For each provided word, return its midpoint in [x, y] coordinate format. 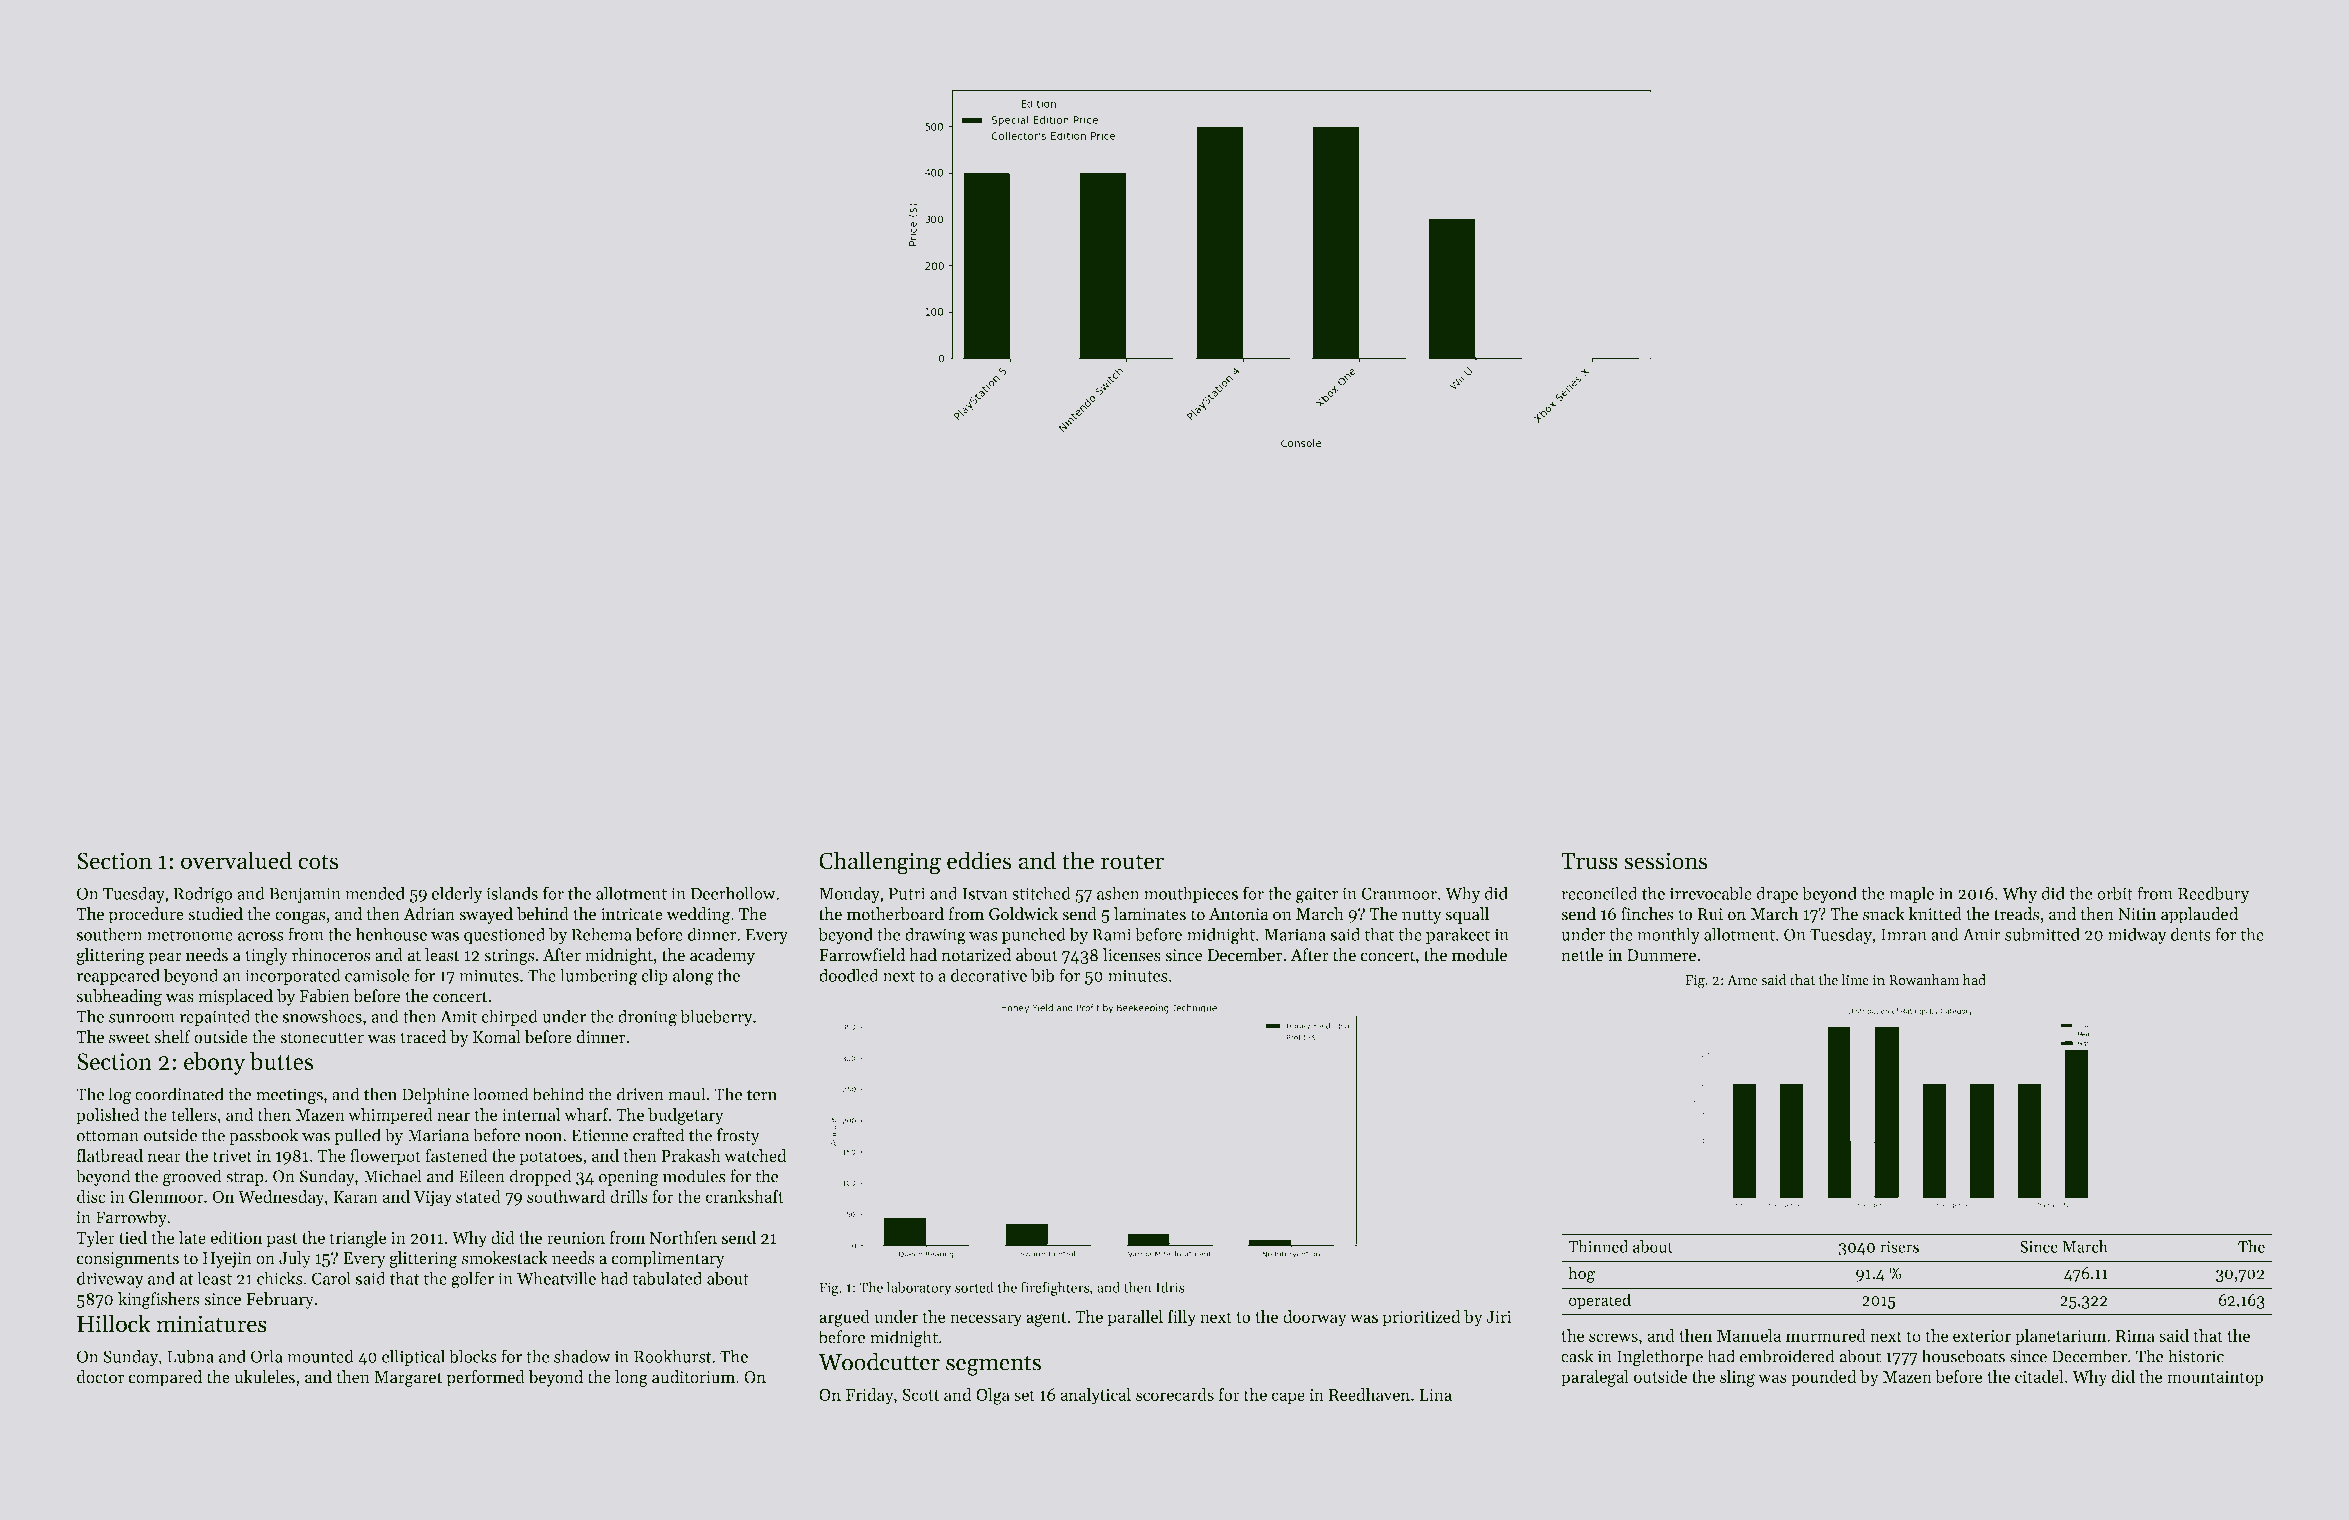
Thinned [1598, 1246]
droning [647, 1018]
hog [1582, 1275]
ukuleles [265, 1376]
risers [1899, 1247]
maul [686, 1094]
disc [91, 1196]
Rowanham [1924, 979]
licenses [1132, 954]
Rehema [601, 934]
